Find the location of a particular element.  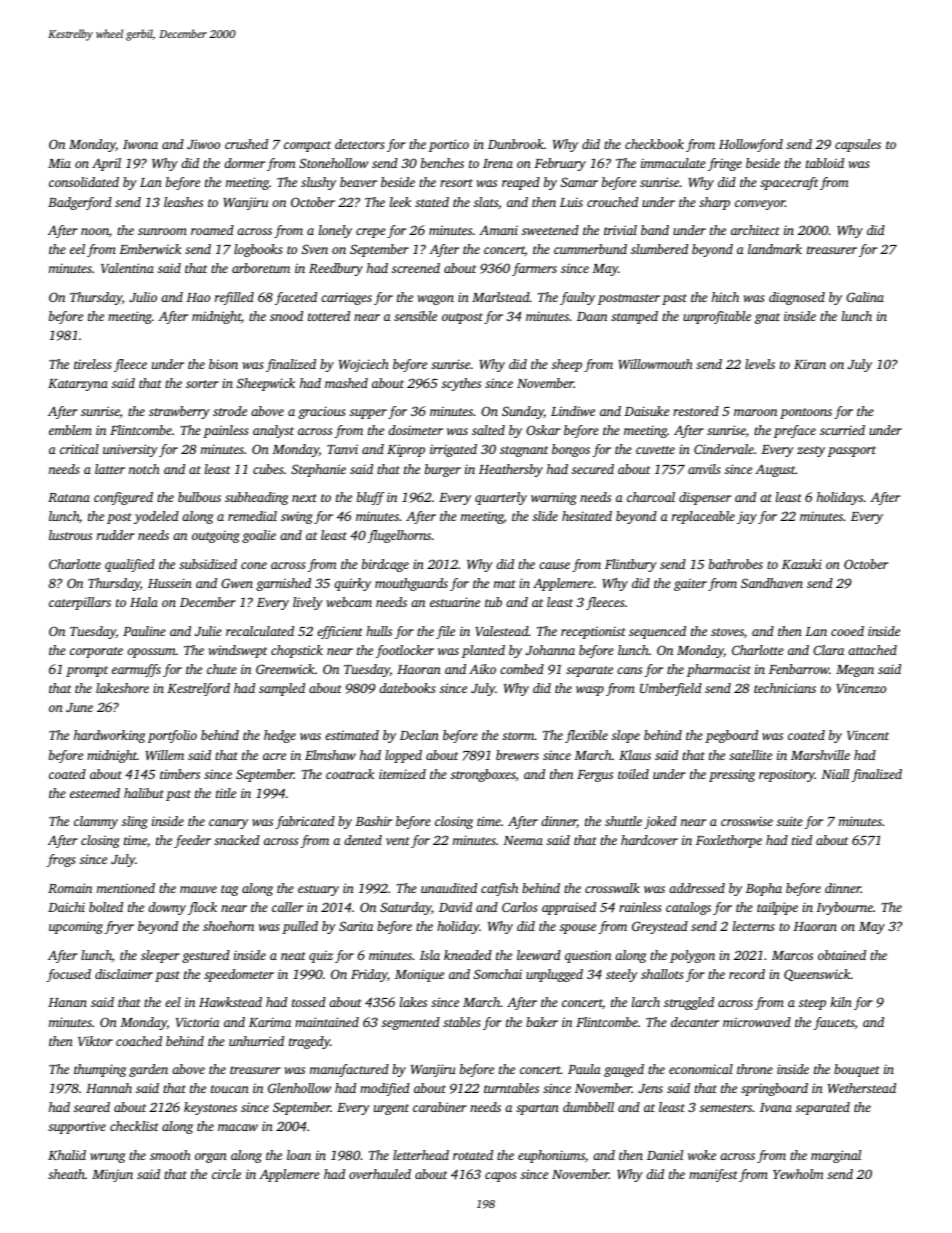

tireless is located at coordinates (93, 364).
